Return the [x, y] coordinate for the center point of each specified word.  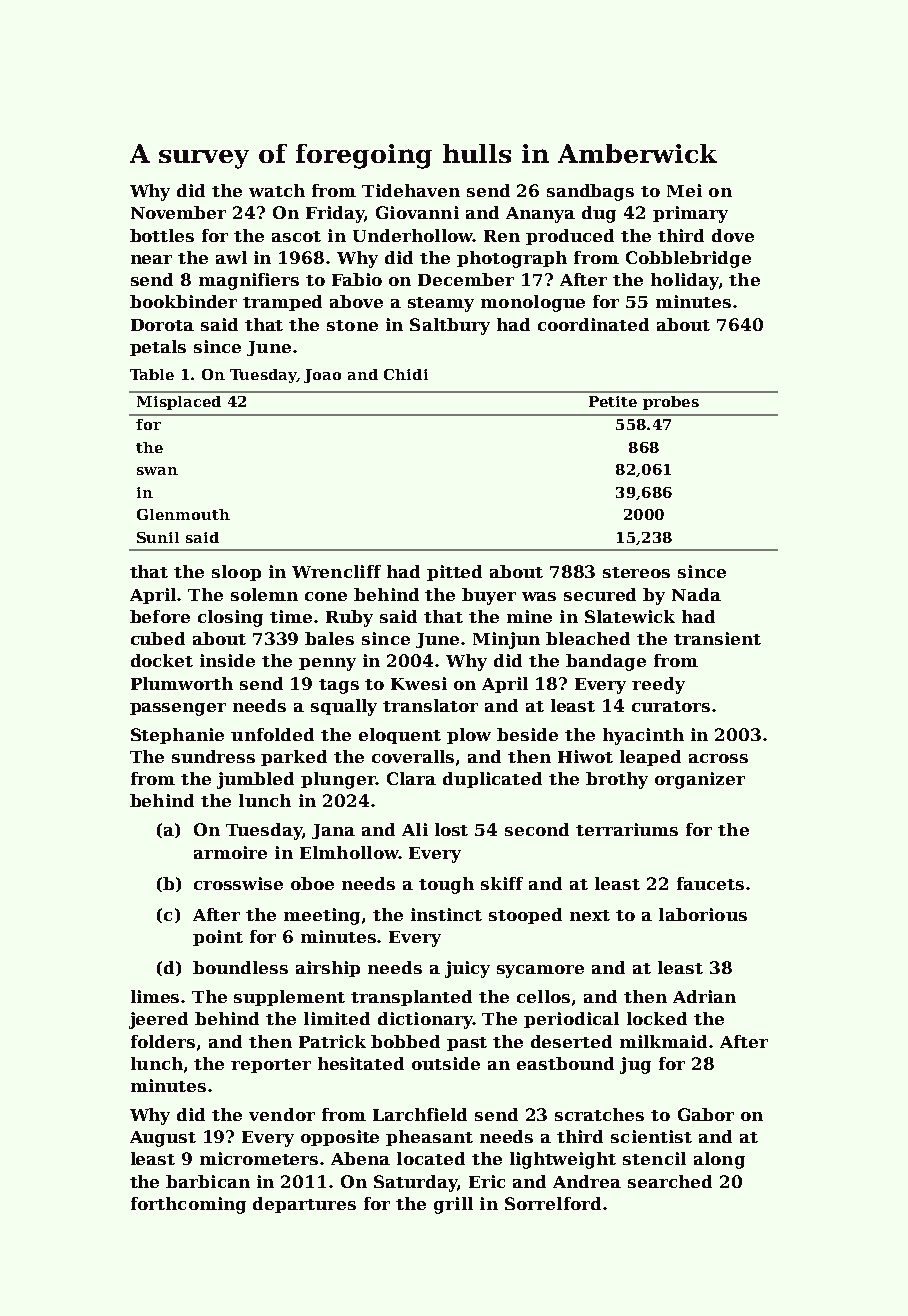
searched [670, 1181]
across [718, 758]
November [178, 212]
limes [155, 996]
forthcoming [188, 1205]
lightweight [563, 1160]
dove [733, 235]
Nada [696, 594]
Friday [335, 214]
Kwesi [419, 683]
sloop [236, 573]
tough [446, 885]
